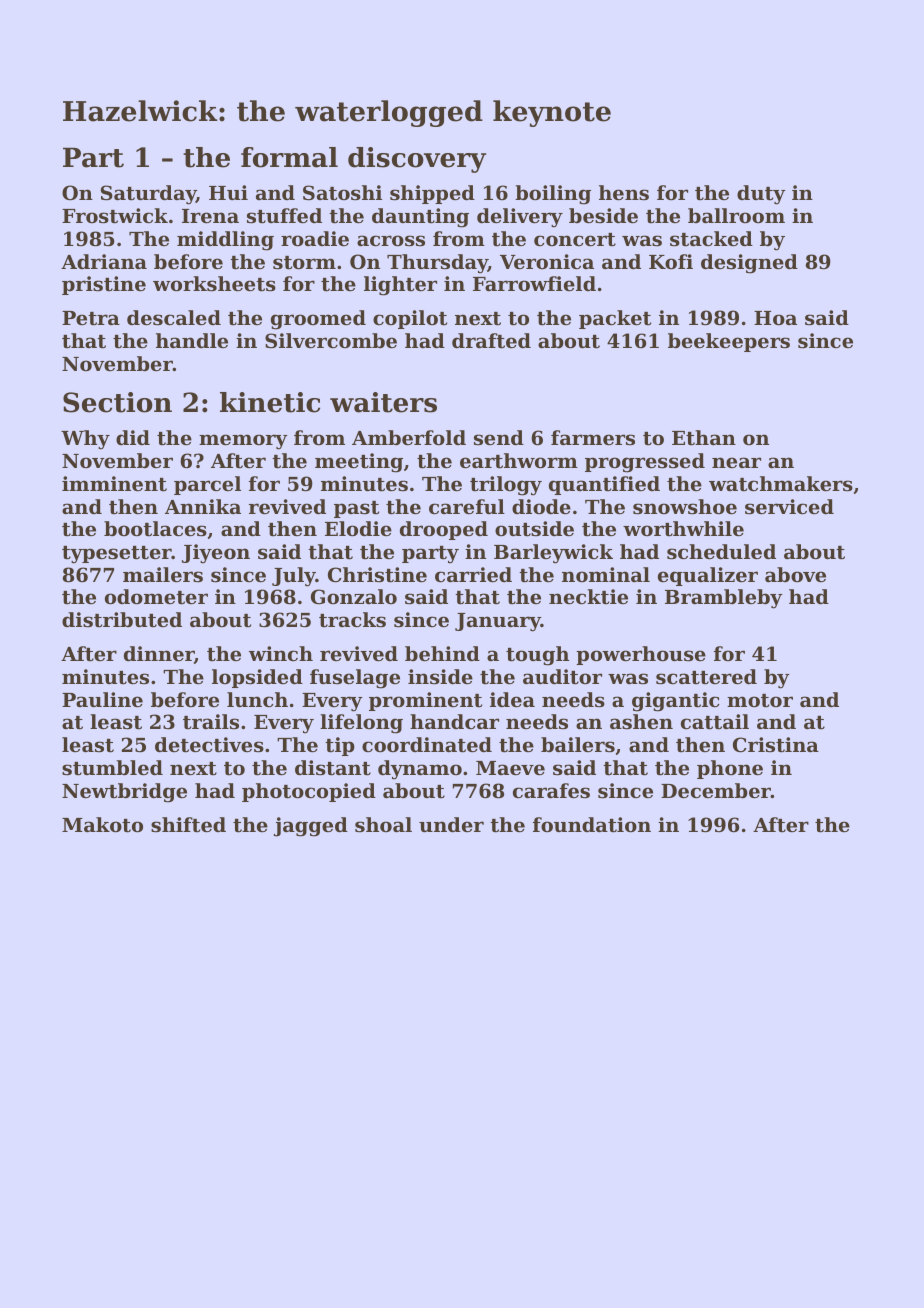 The height and width of the screenshot is (1308, 924). What do you see at coordinates (163, 574) in the screenshot?
I see `mailers` at bounding box center [163, 574].
